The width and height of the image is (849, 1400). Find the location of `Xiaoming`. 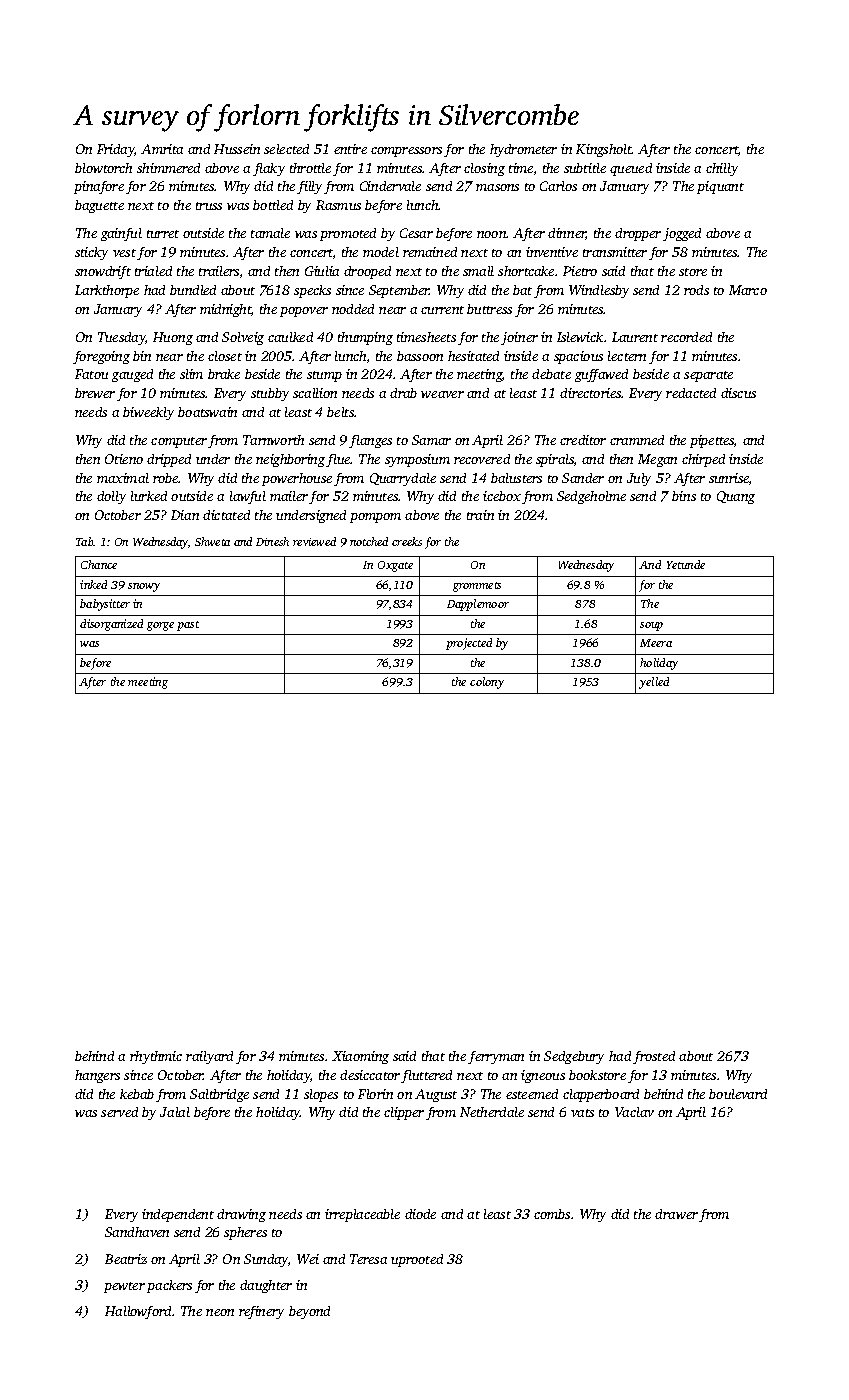

Xiaoming is located at coordinates (360, 1057).
